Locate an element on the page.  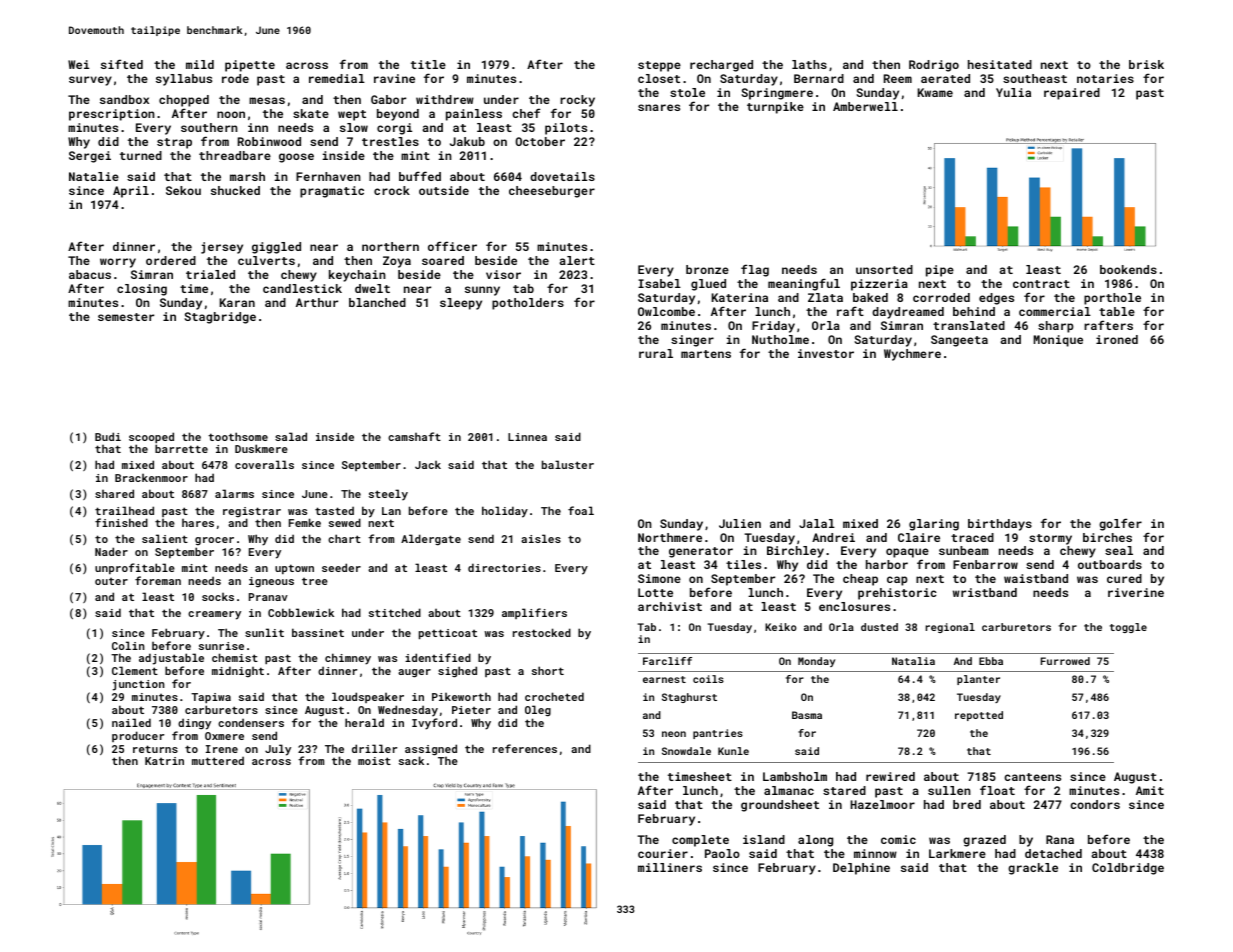
courier is located at coordinates (663, 853).
